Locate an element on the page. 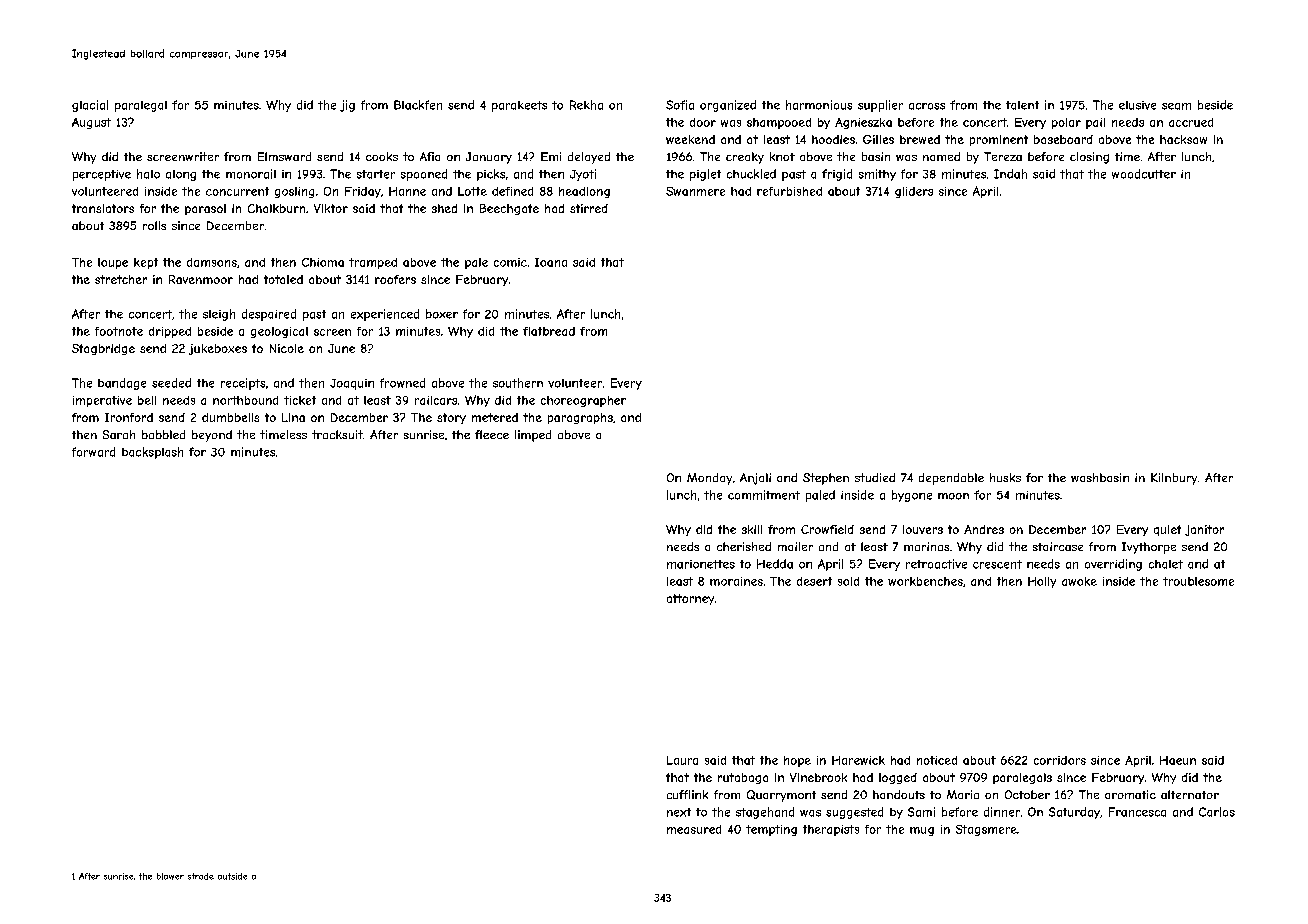 The width and height of the page is (1308, 924). gliders is located at coordinates (914, 192).
